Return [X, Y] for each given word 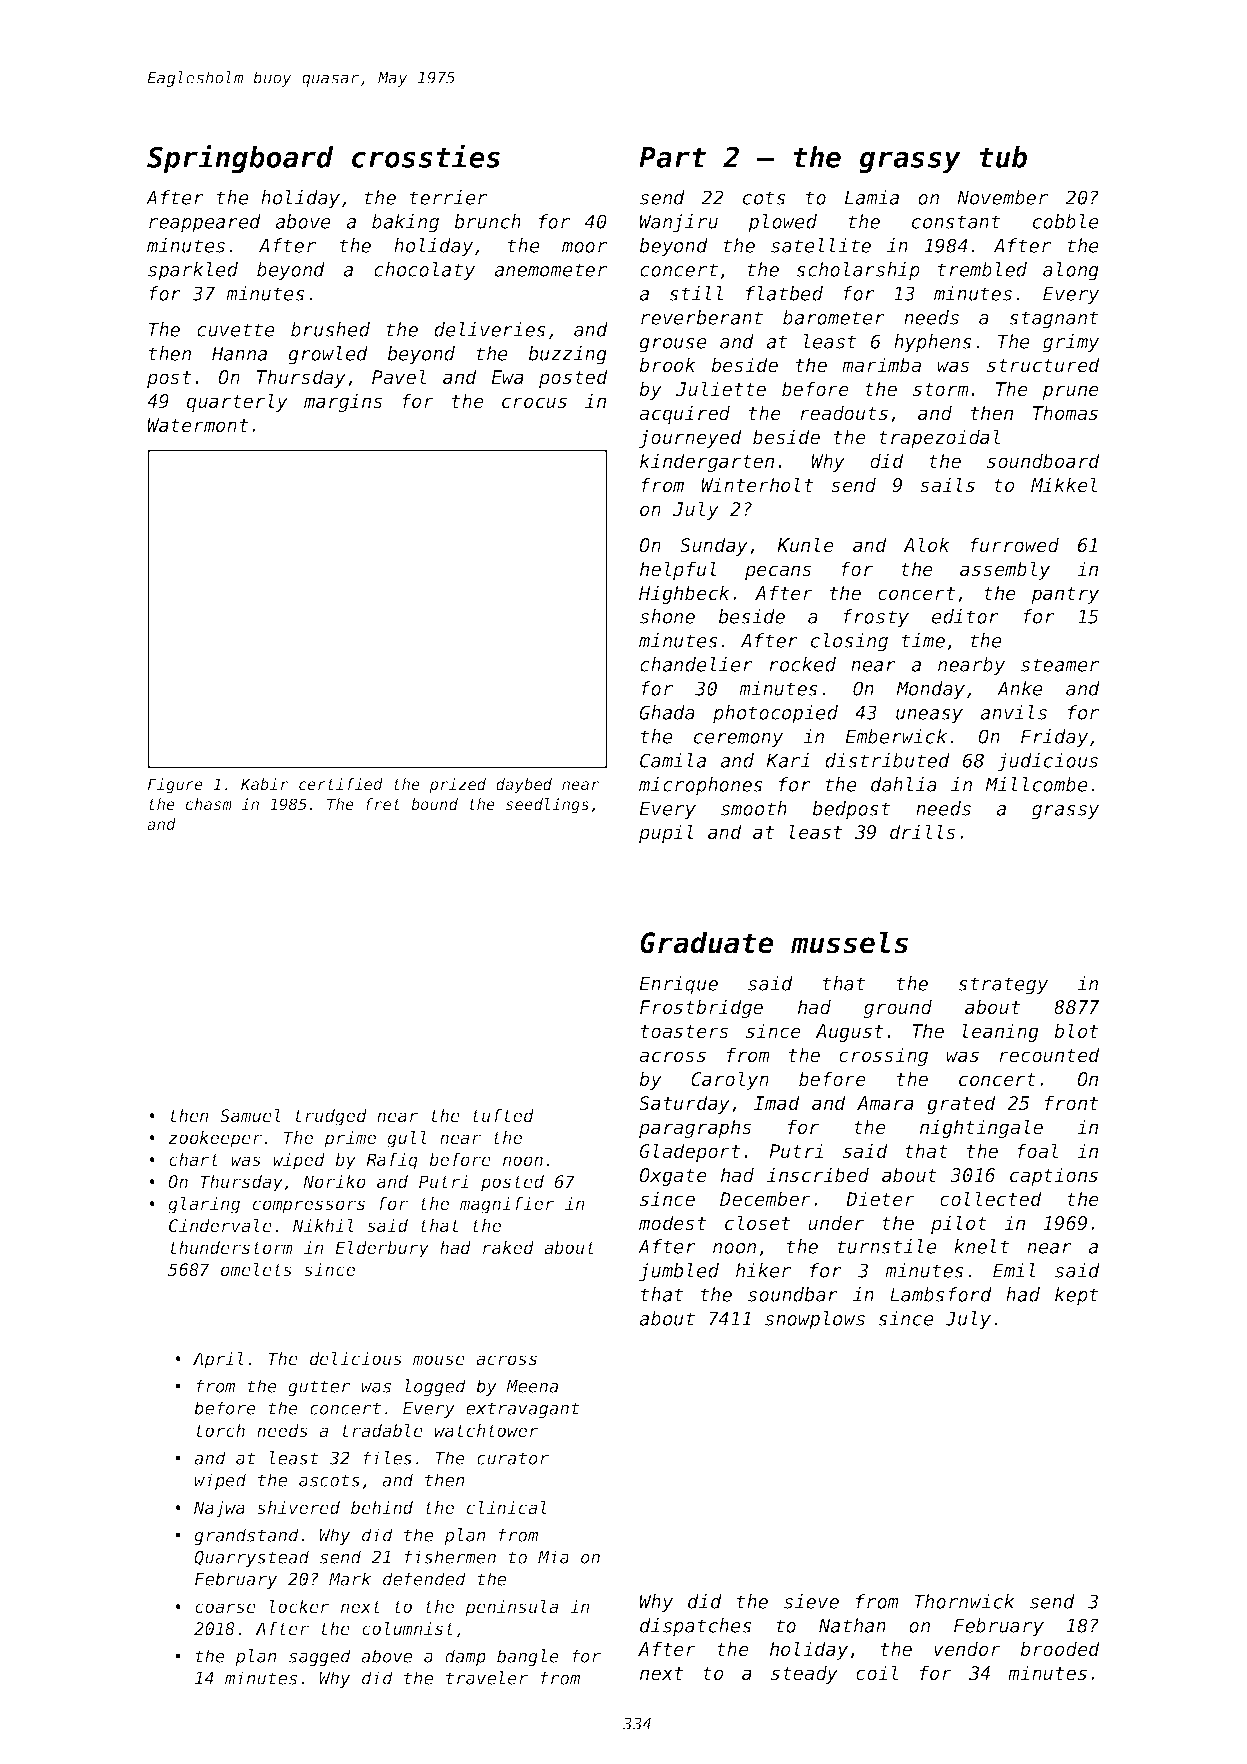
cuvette [236, 330]
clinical [507, 1507]
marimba [881, 365]
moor [584, 247]
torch [220, 1431]
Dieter [880, 1199]
